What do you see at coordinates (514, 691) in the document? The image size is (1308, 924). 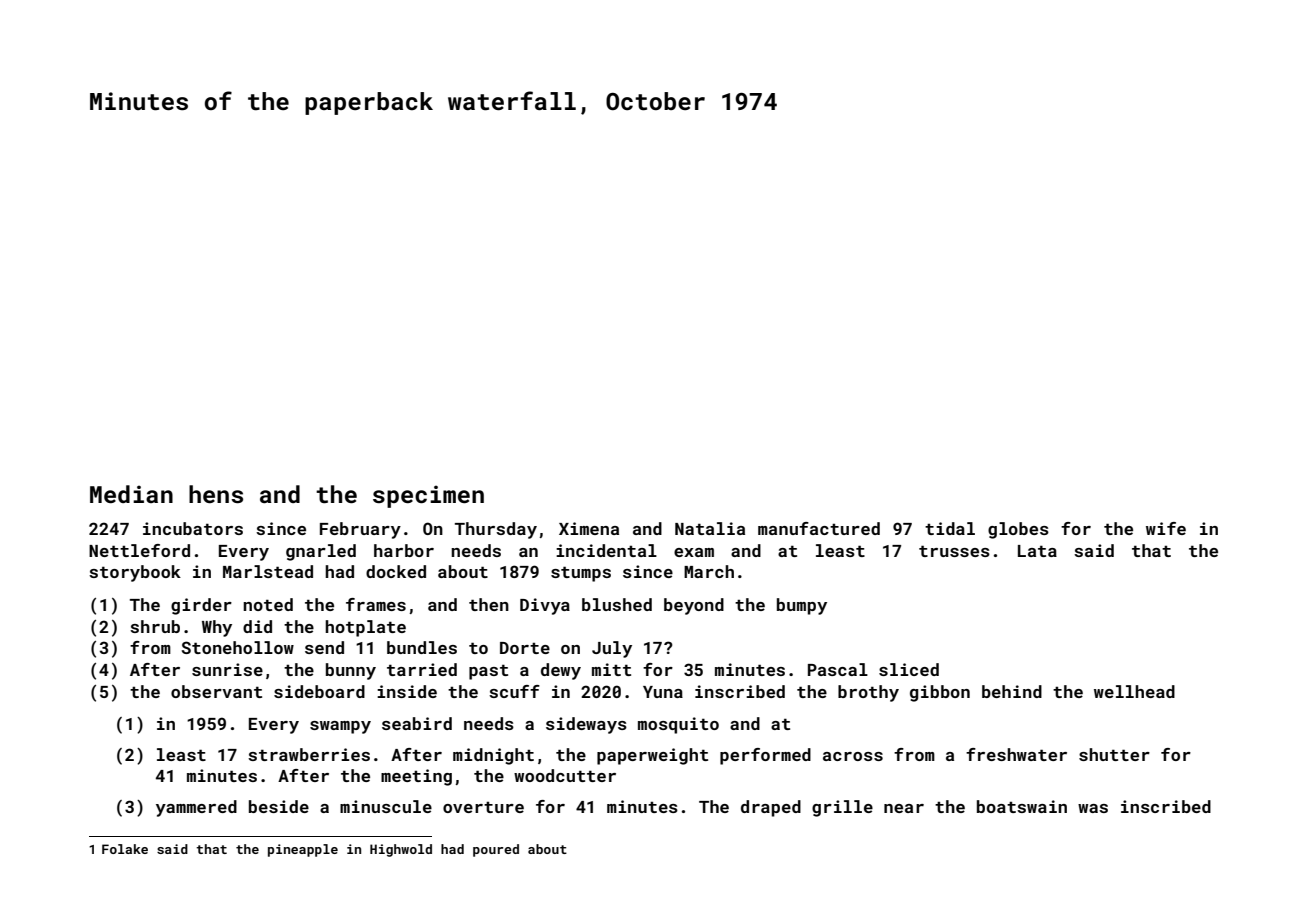 I see `scuff` at bounding box center [514, 691].
